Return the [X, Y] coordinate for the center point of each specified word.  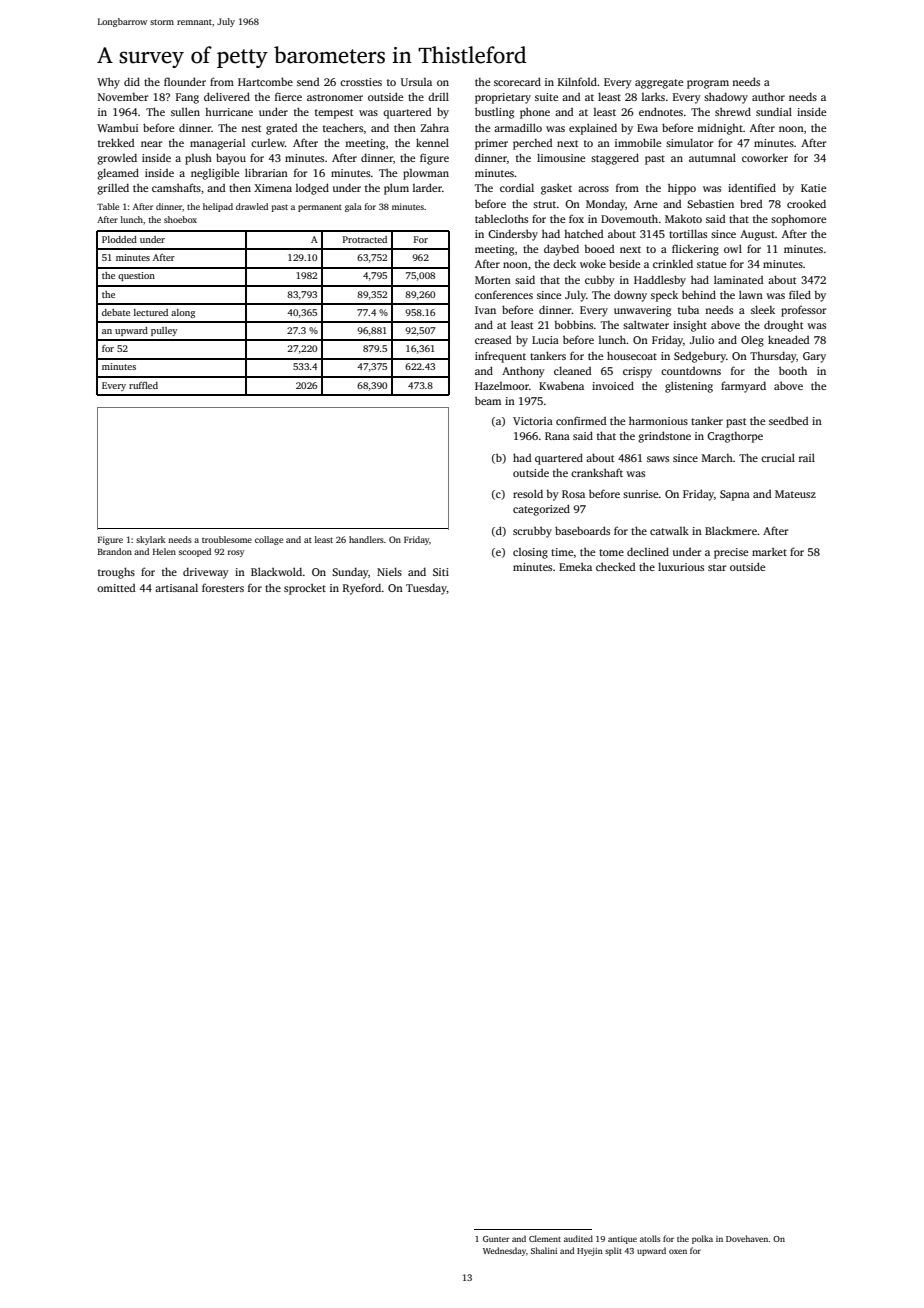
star [717, 567]
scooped [195, 552]
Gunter [496, 1239]
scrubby [532, 532]
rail [807, 457]
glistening [689, 387]
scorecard [517, 81]
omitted [116, 588]
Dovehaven [747, 1238]
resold [528, 493]
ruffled [143, 385]
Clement [545, 1238]
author [768, 96]
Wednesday [504, 1251]
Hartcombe [265, 81]
